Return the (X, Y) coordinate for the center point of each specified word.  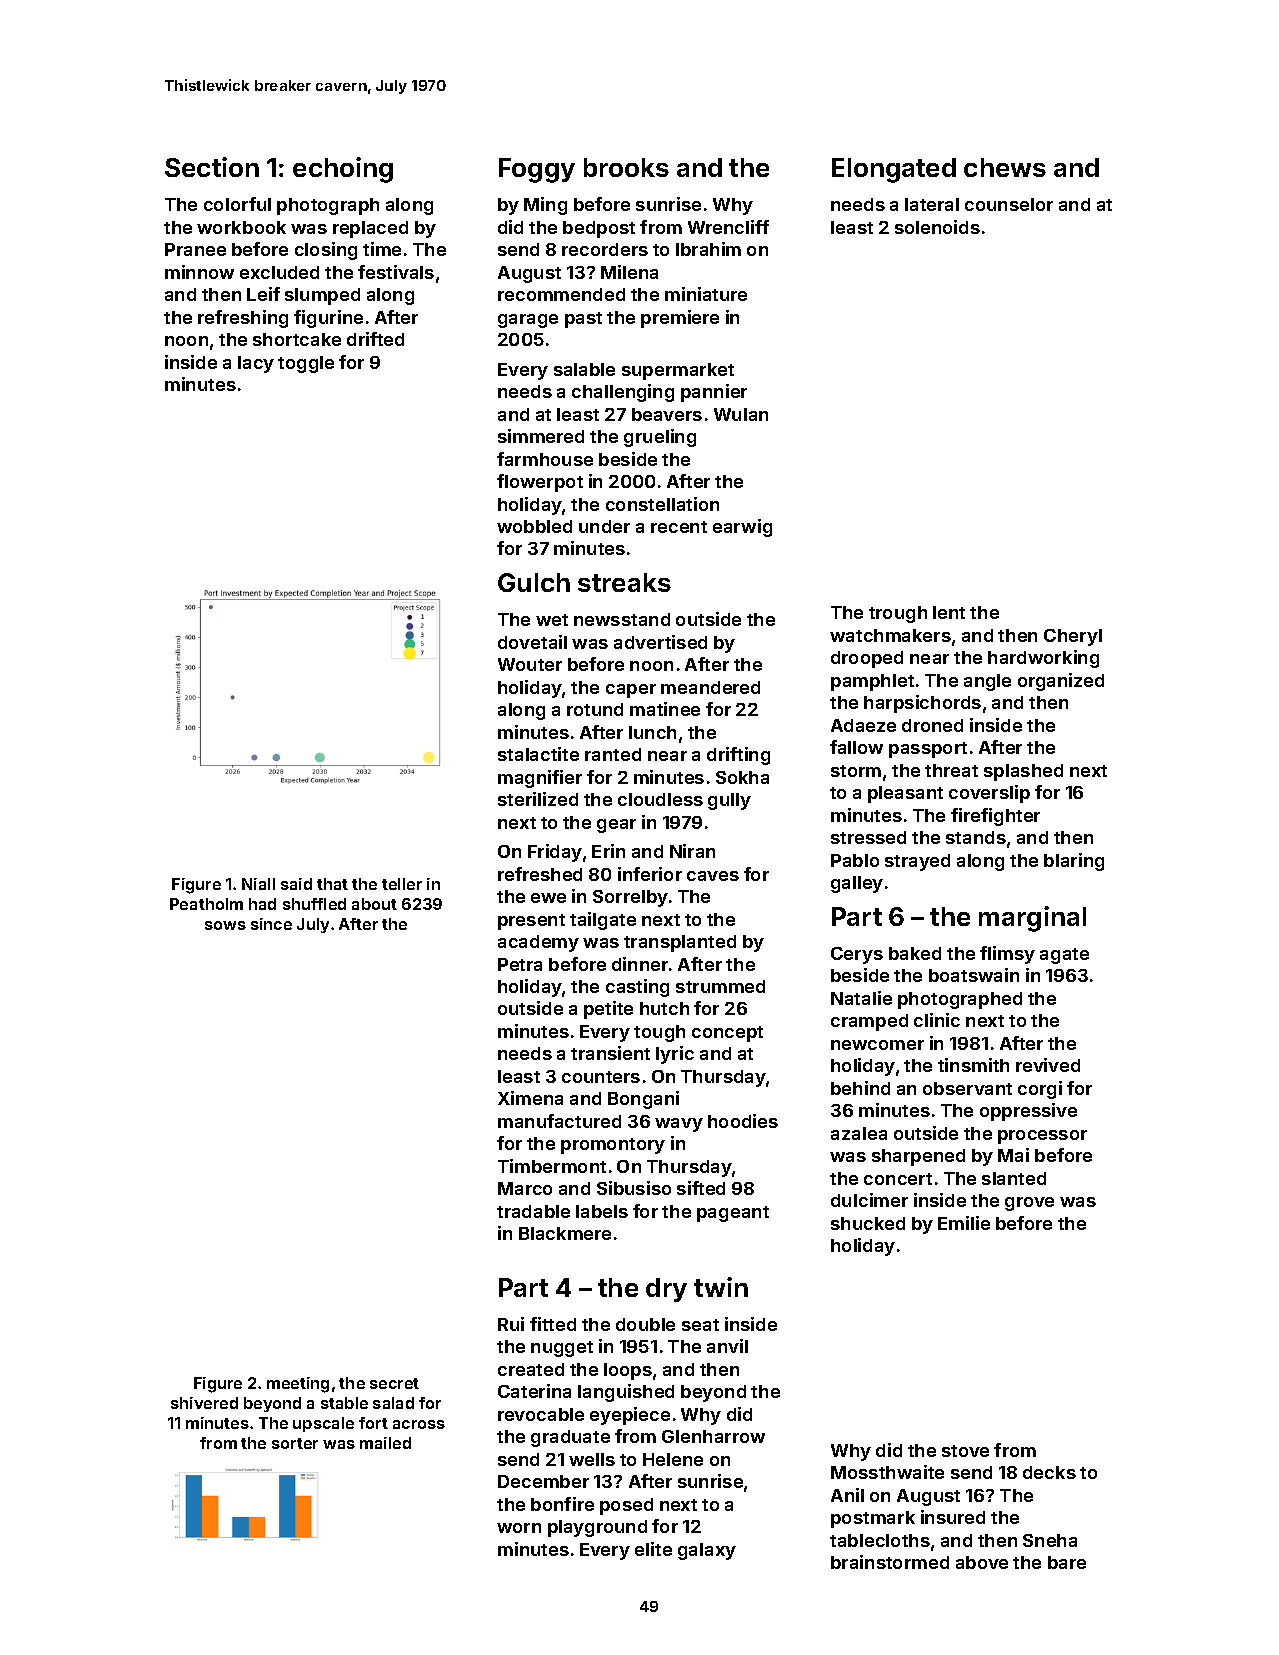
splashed (1023, 772)
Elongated (894, 170)
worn (519, 1528)
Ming (545, 206)
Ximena (530, 1098)
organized (1061, 682)
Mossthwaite (887, 1472)
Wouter (530, 664)
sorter (295, 1443)
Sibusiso (634, 1188)
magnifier (540, 779)
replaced (370, 229)
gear (616, 826)
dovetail (532, 642)
